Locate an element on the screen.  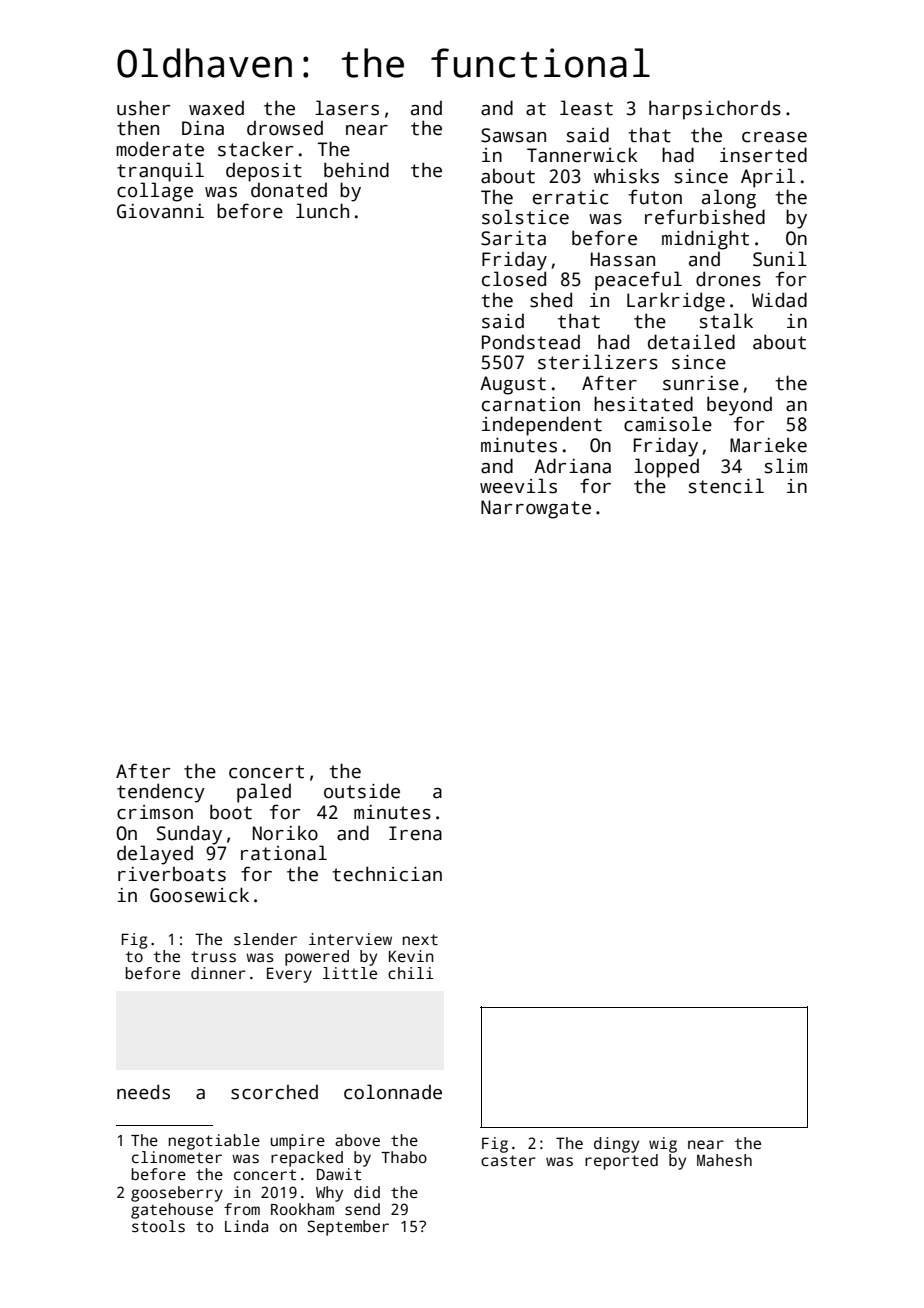
Mahesh is located at coordinates (724, 1160).
